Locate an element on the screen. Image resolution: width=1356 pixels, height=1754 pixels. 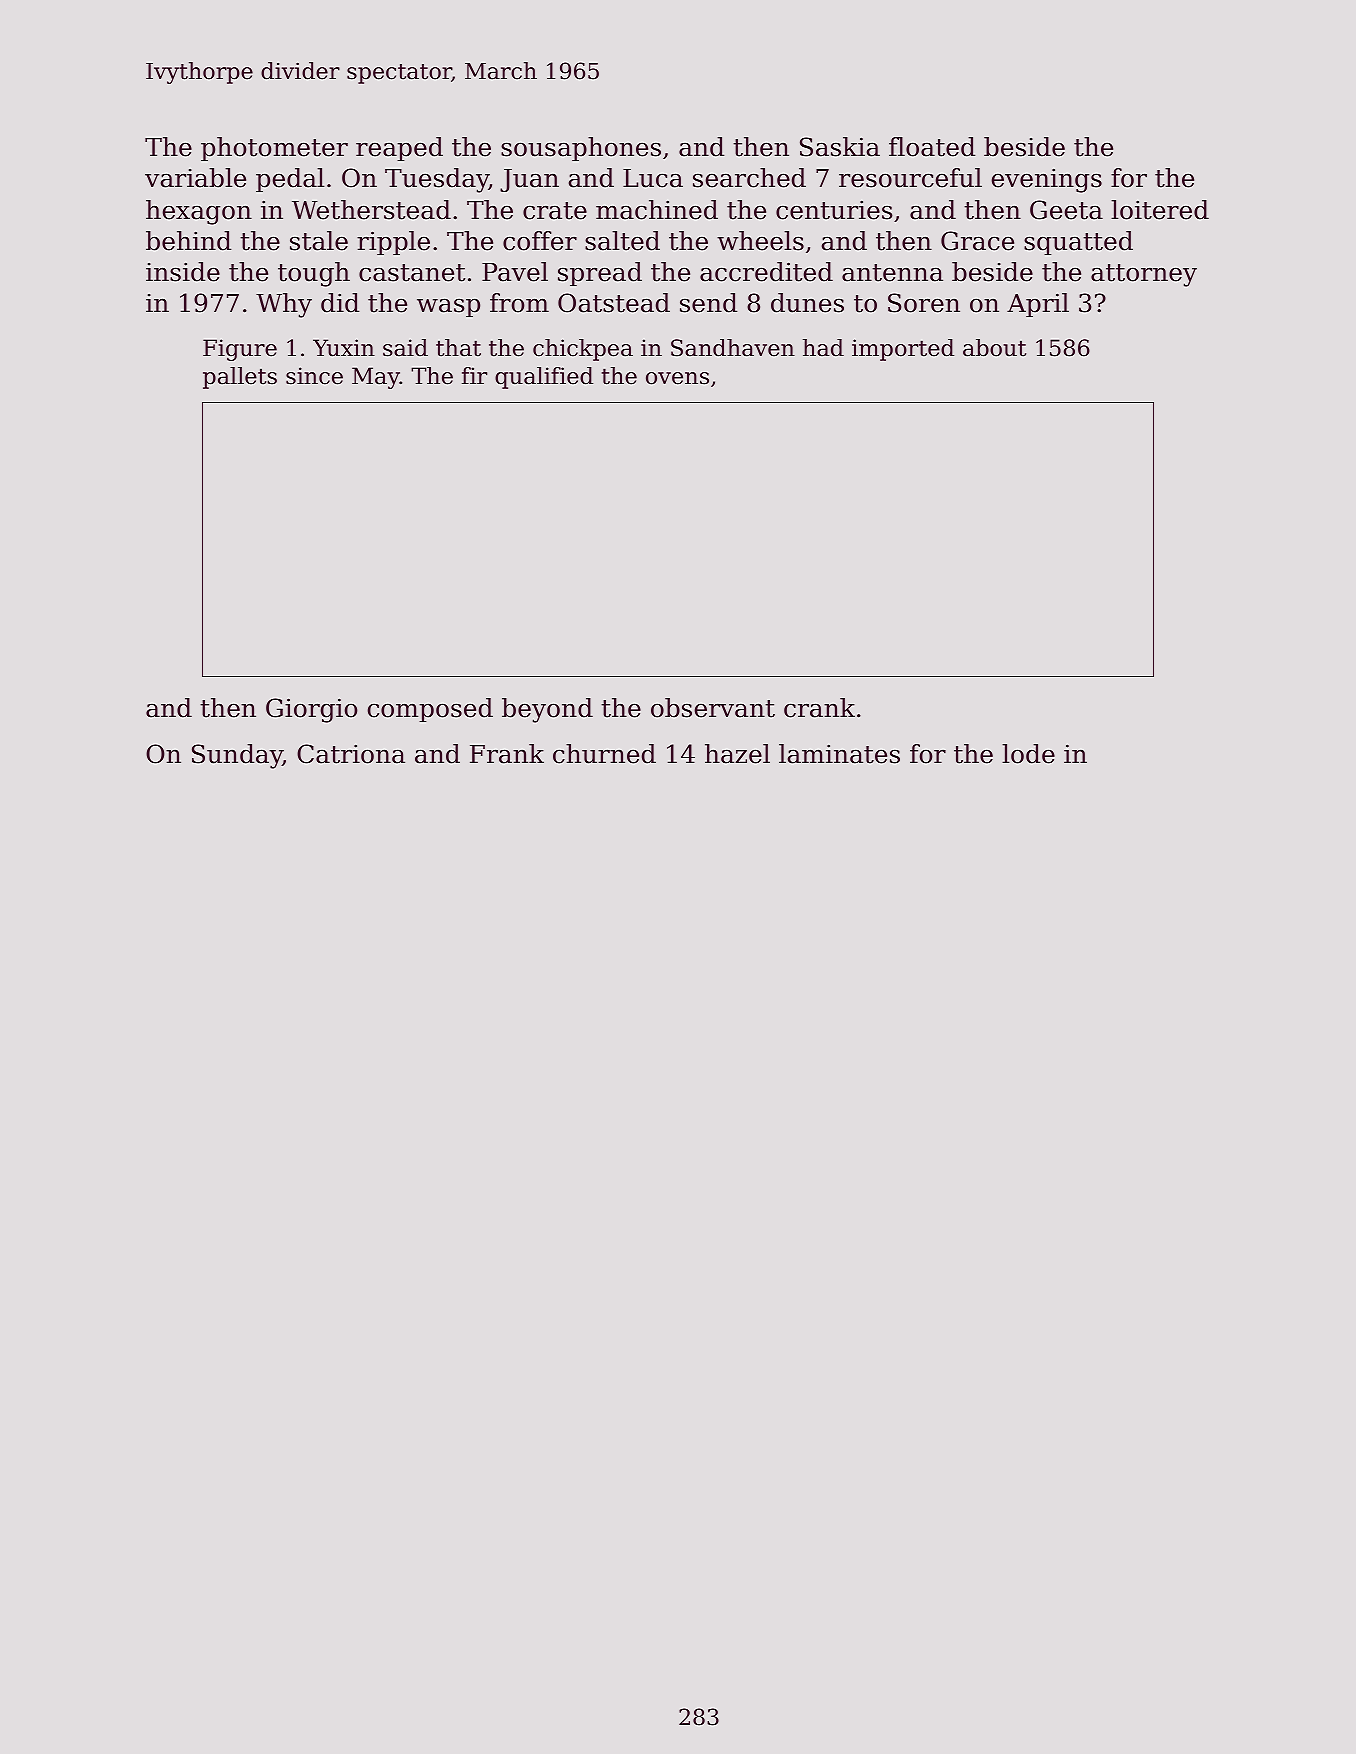
floated is located at coordinates (932, 147).
